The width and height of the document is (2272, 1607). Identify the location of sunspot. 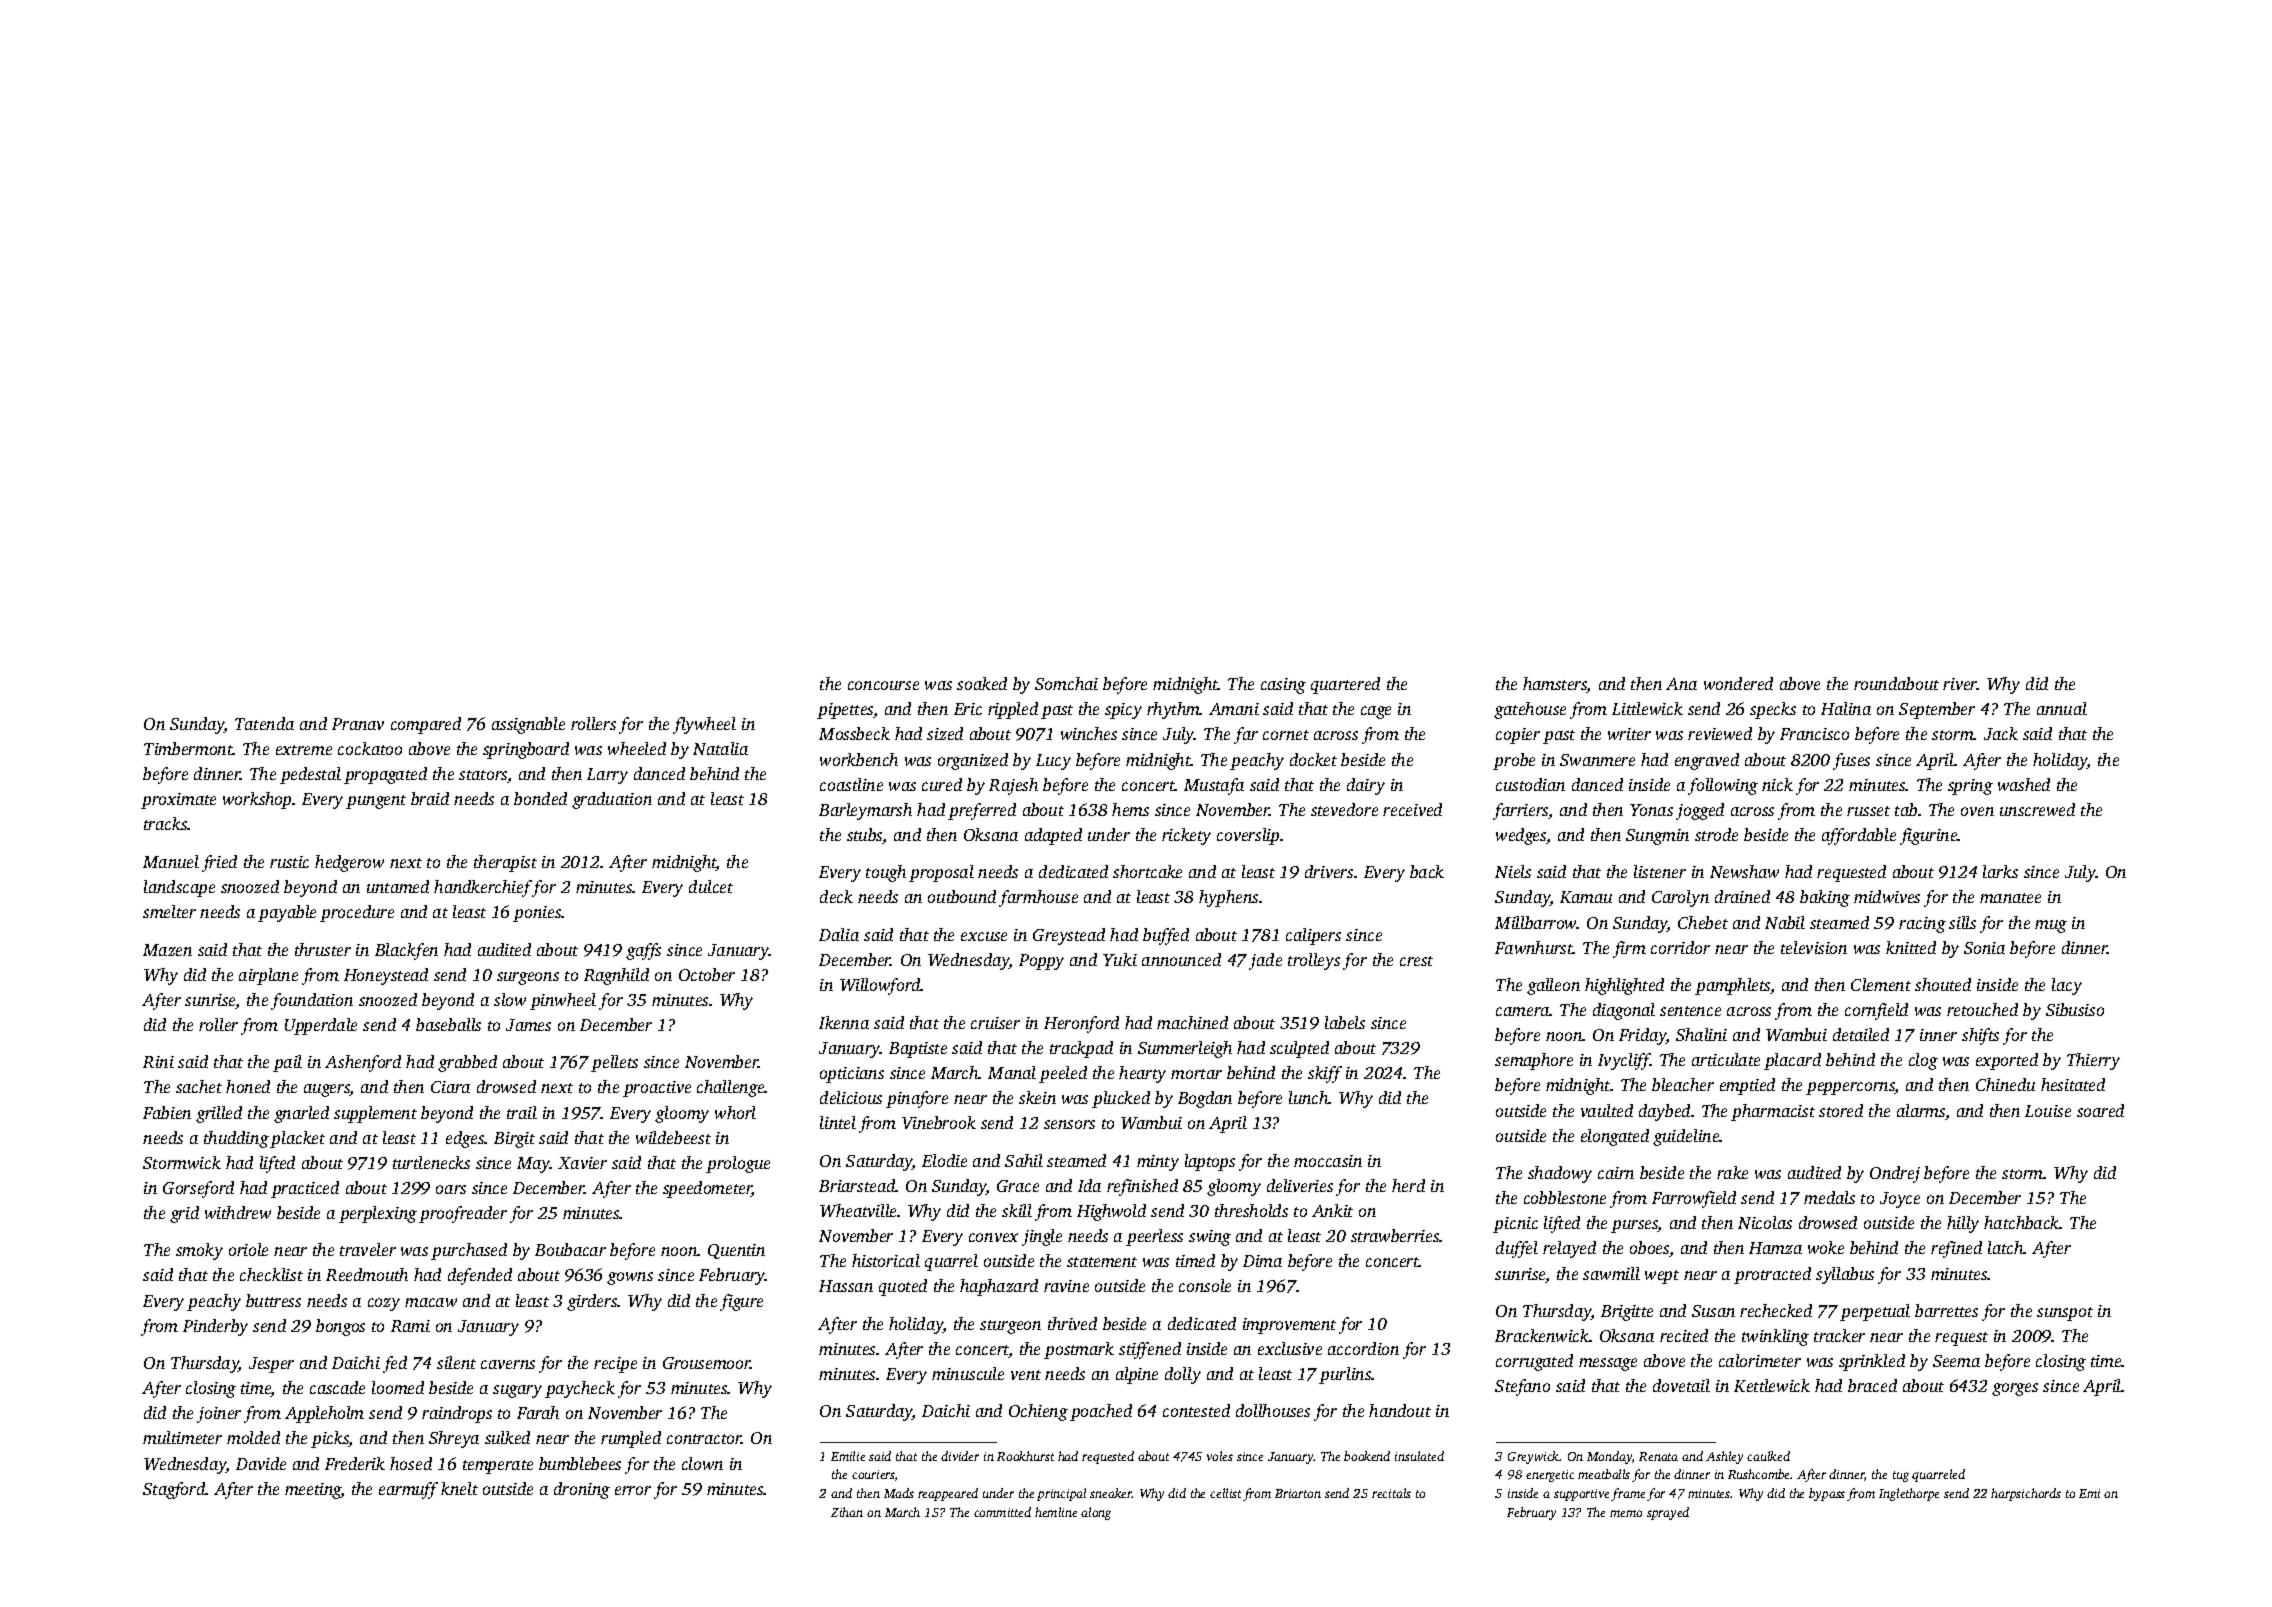
(2065, 1314).
